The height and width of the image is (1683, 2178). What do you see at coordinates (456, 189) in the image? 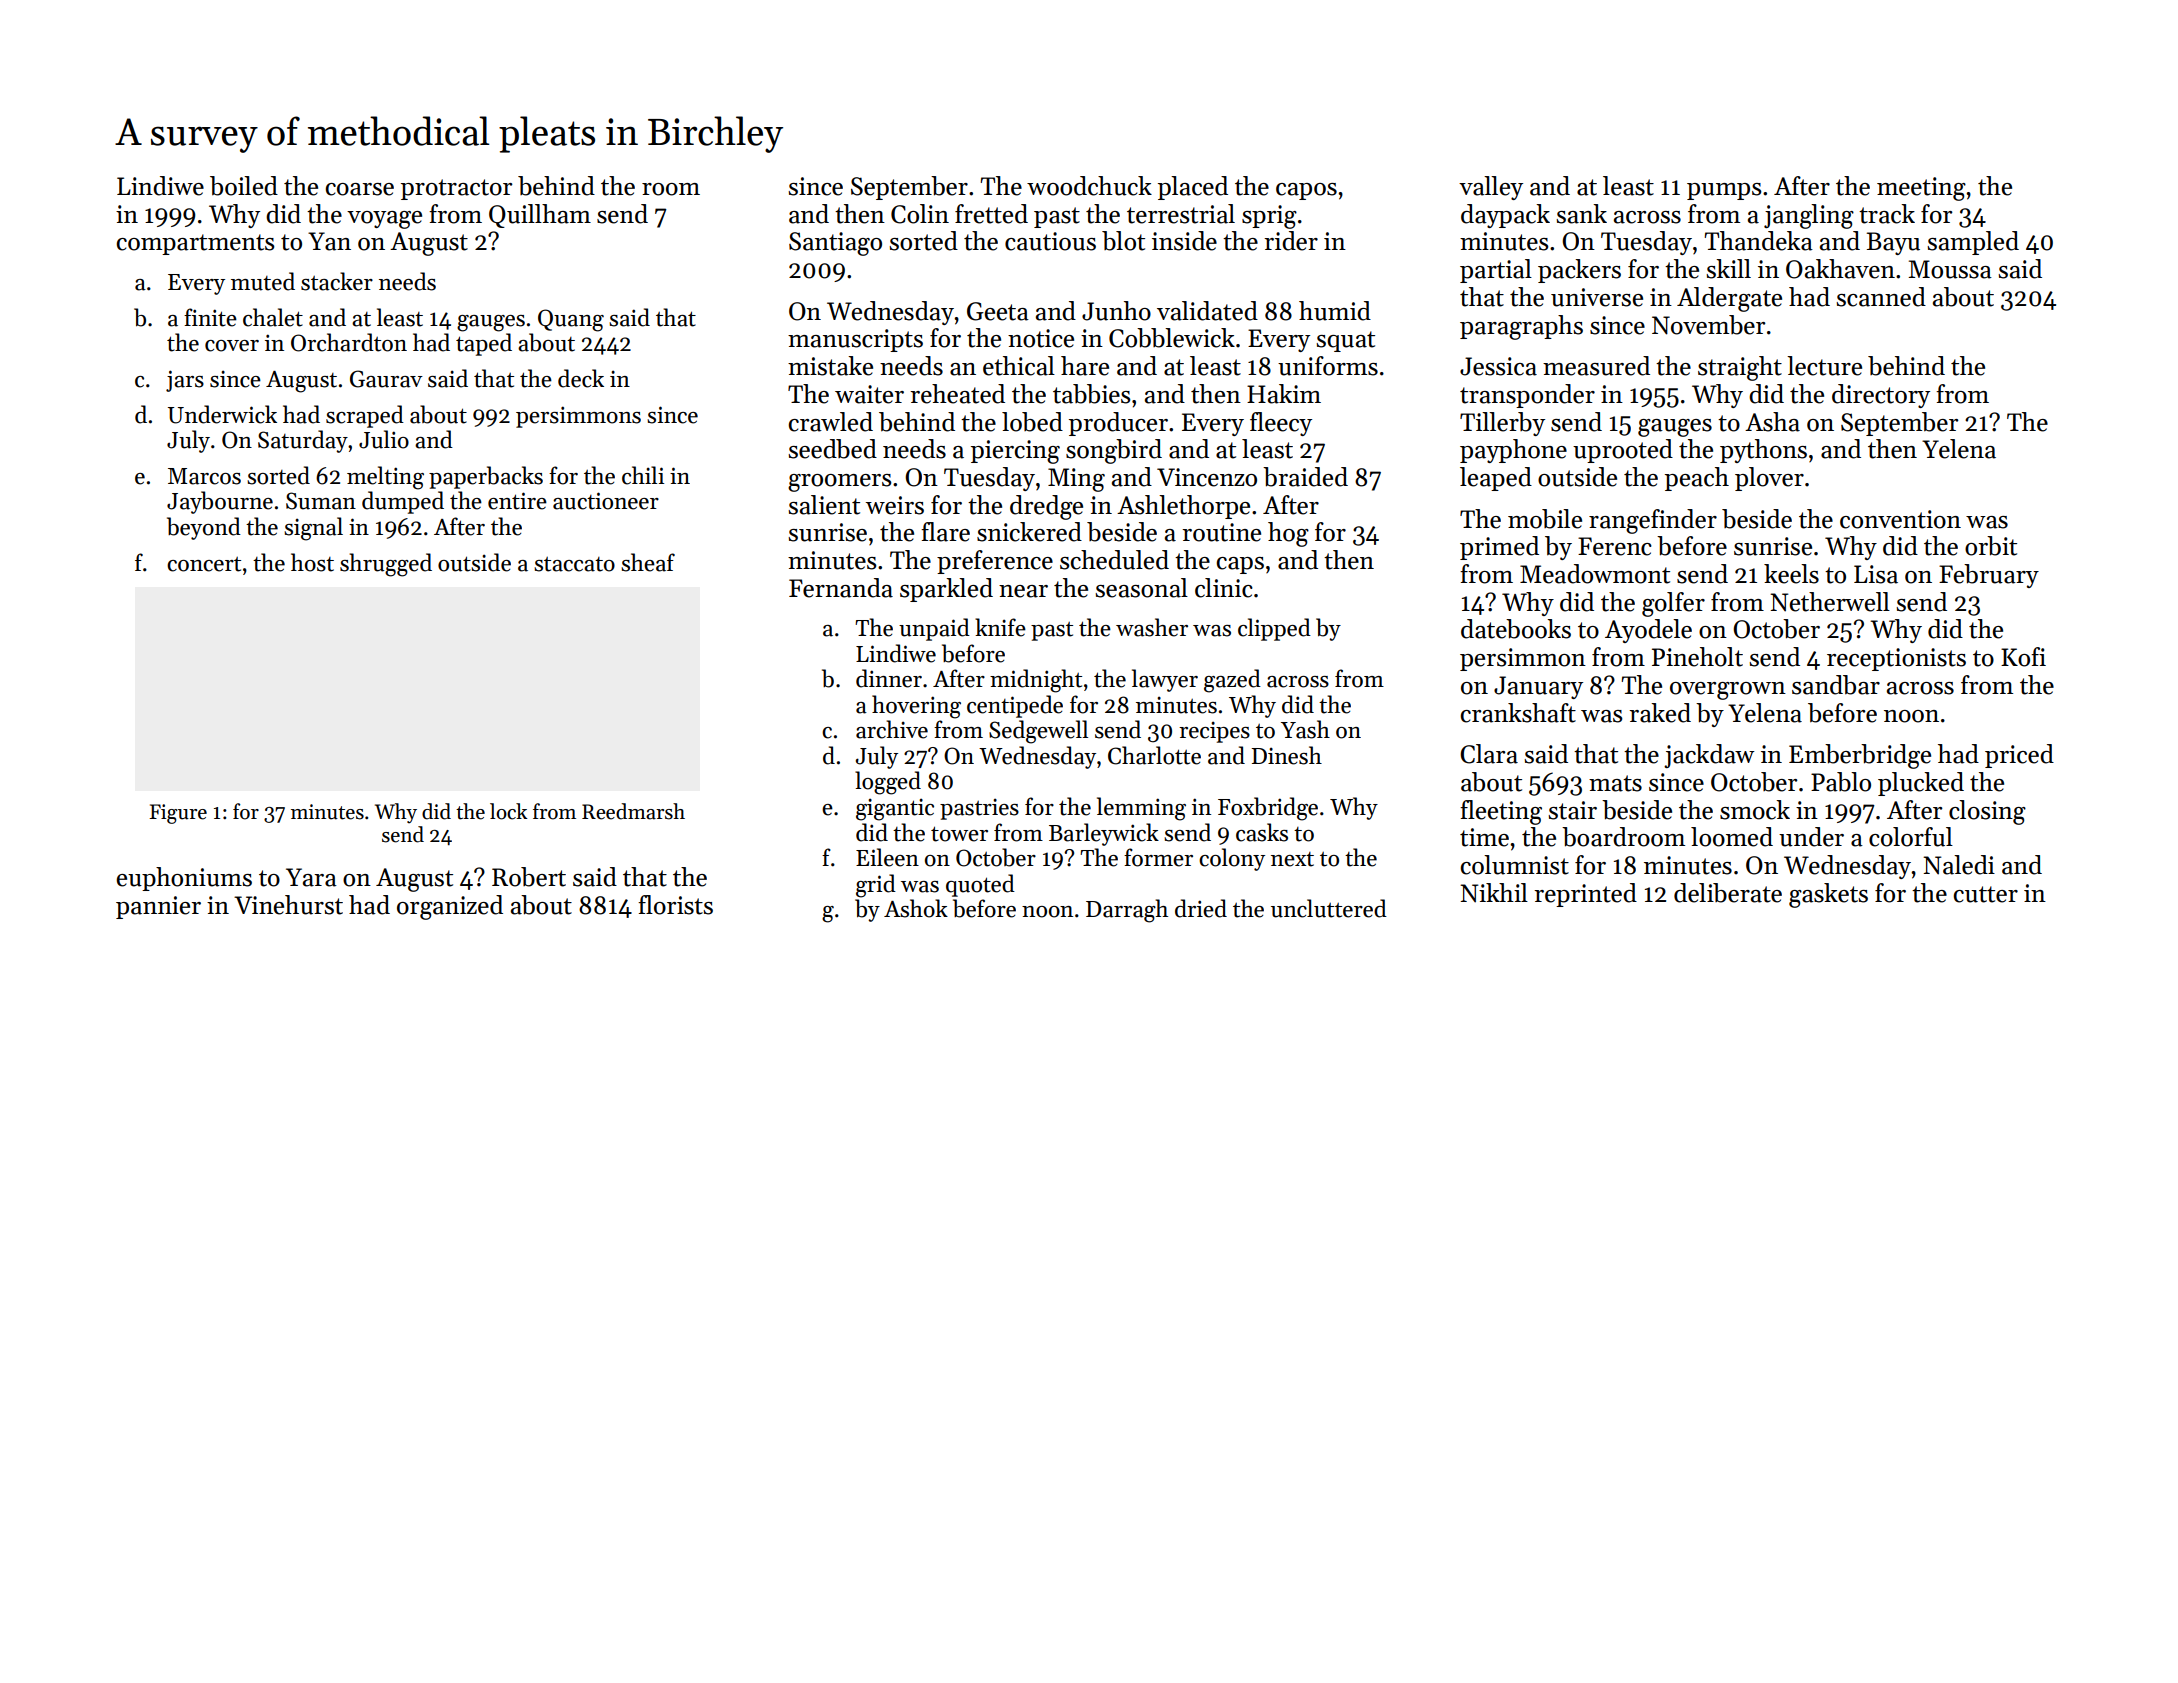
I see `protractor` at bounding box center [456, 189].
